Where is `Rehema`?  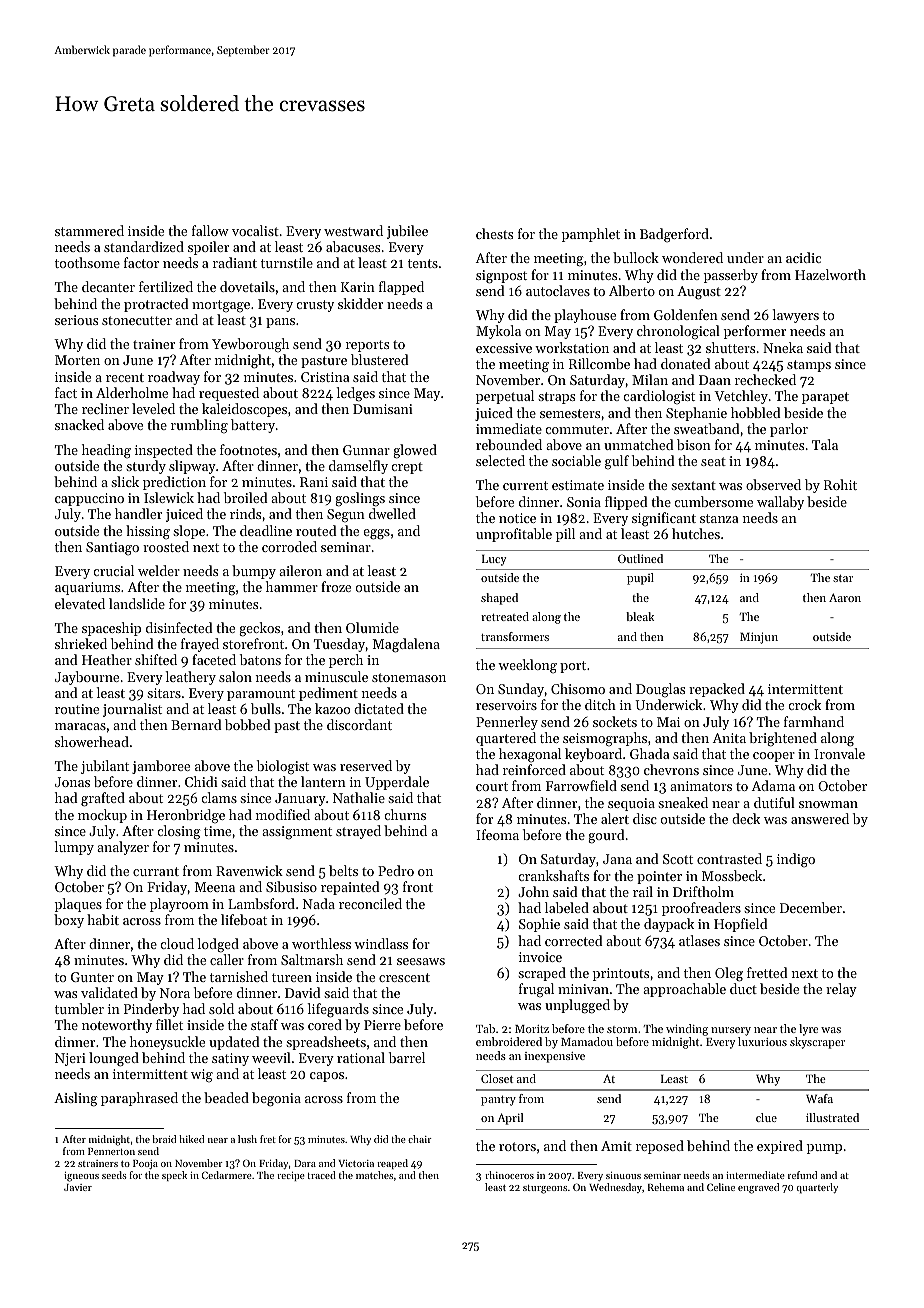 Rehema is located at coordinates (666, 1187).
